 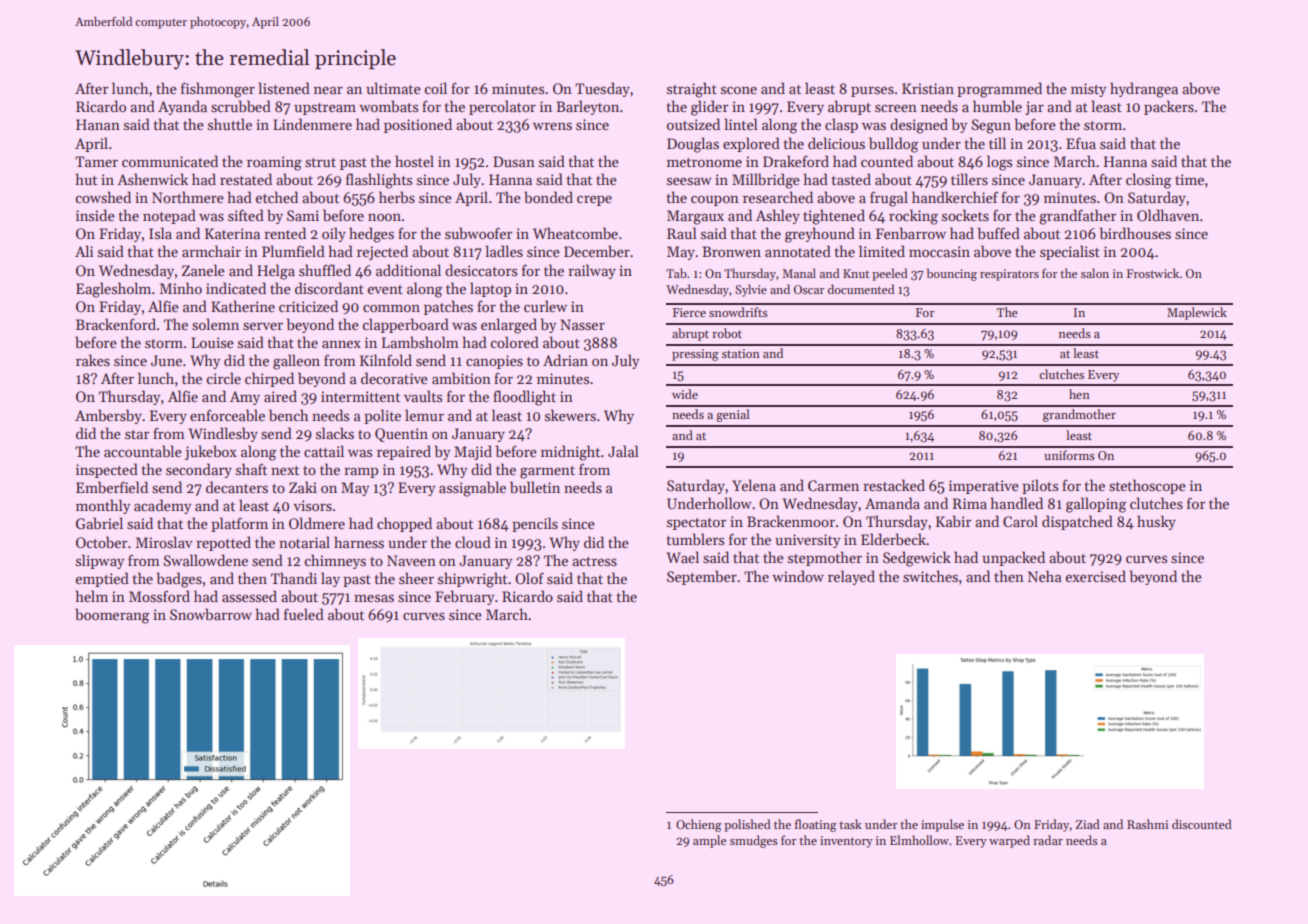 I want to click on jar, so click(x=1034, y=108).
